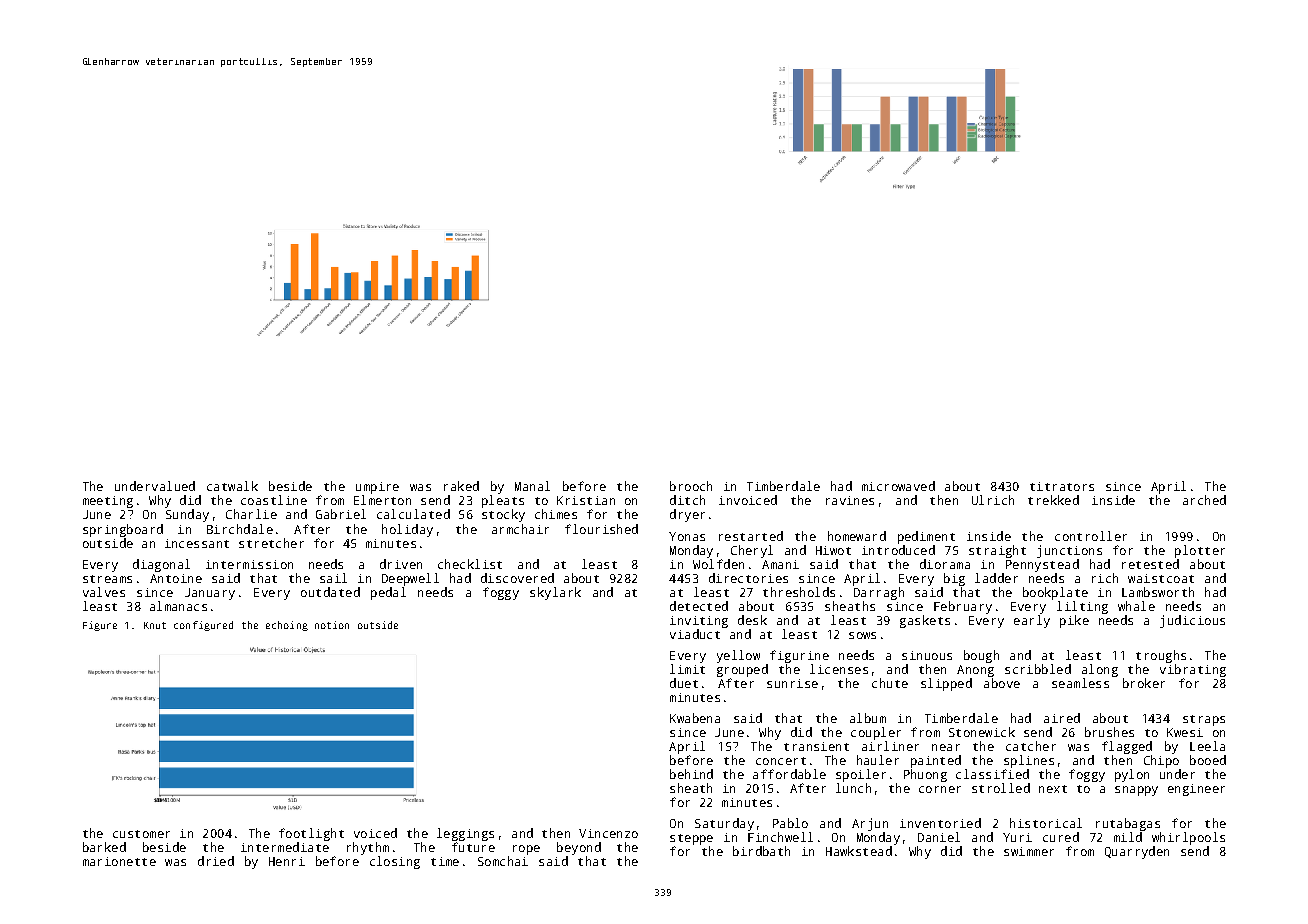 The image size is (1308, 924). I want to click on straight, so click(997, 551).
